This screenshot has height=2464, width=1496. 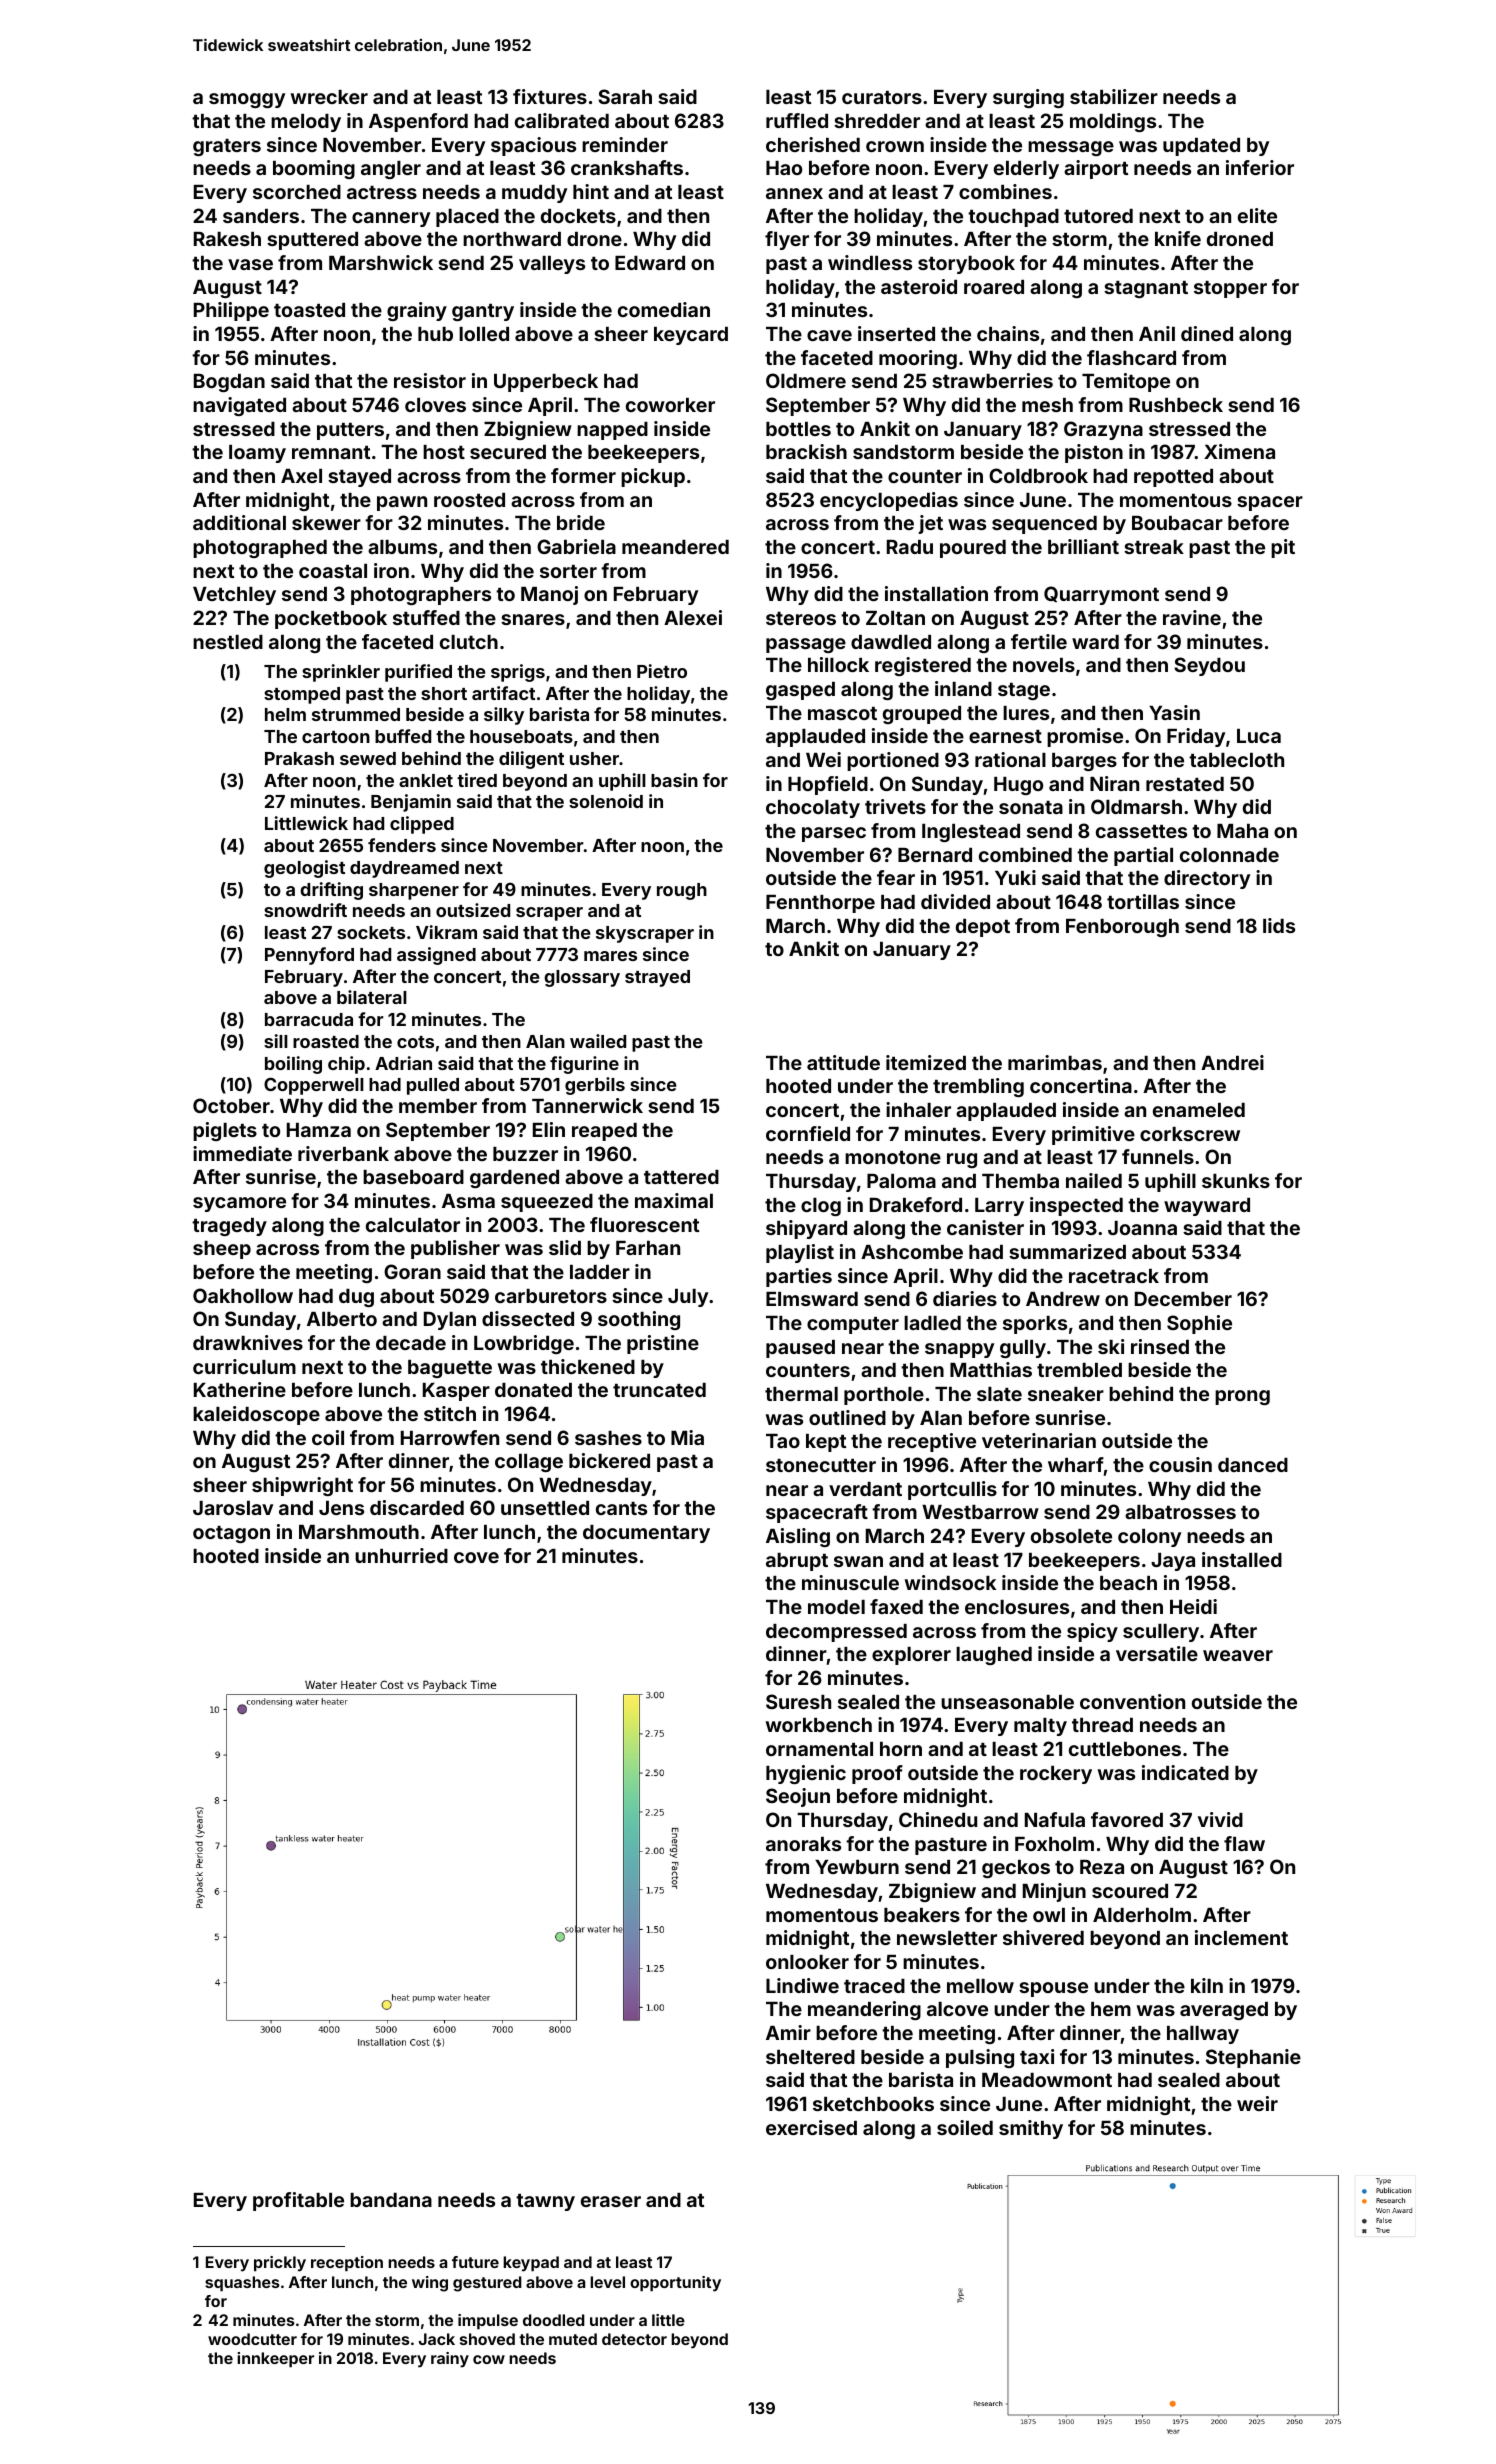 What do you see at coordinates (1127, 1819) in the screenshot?
I see `favored` at bounding box center [1127, 1819].
